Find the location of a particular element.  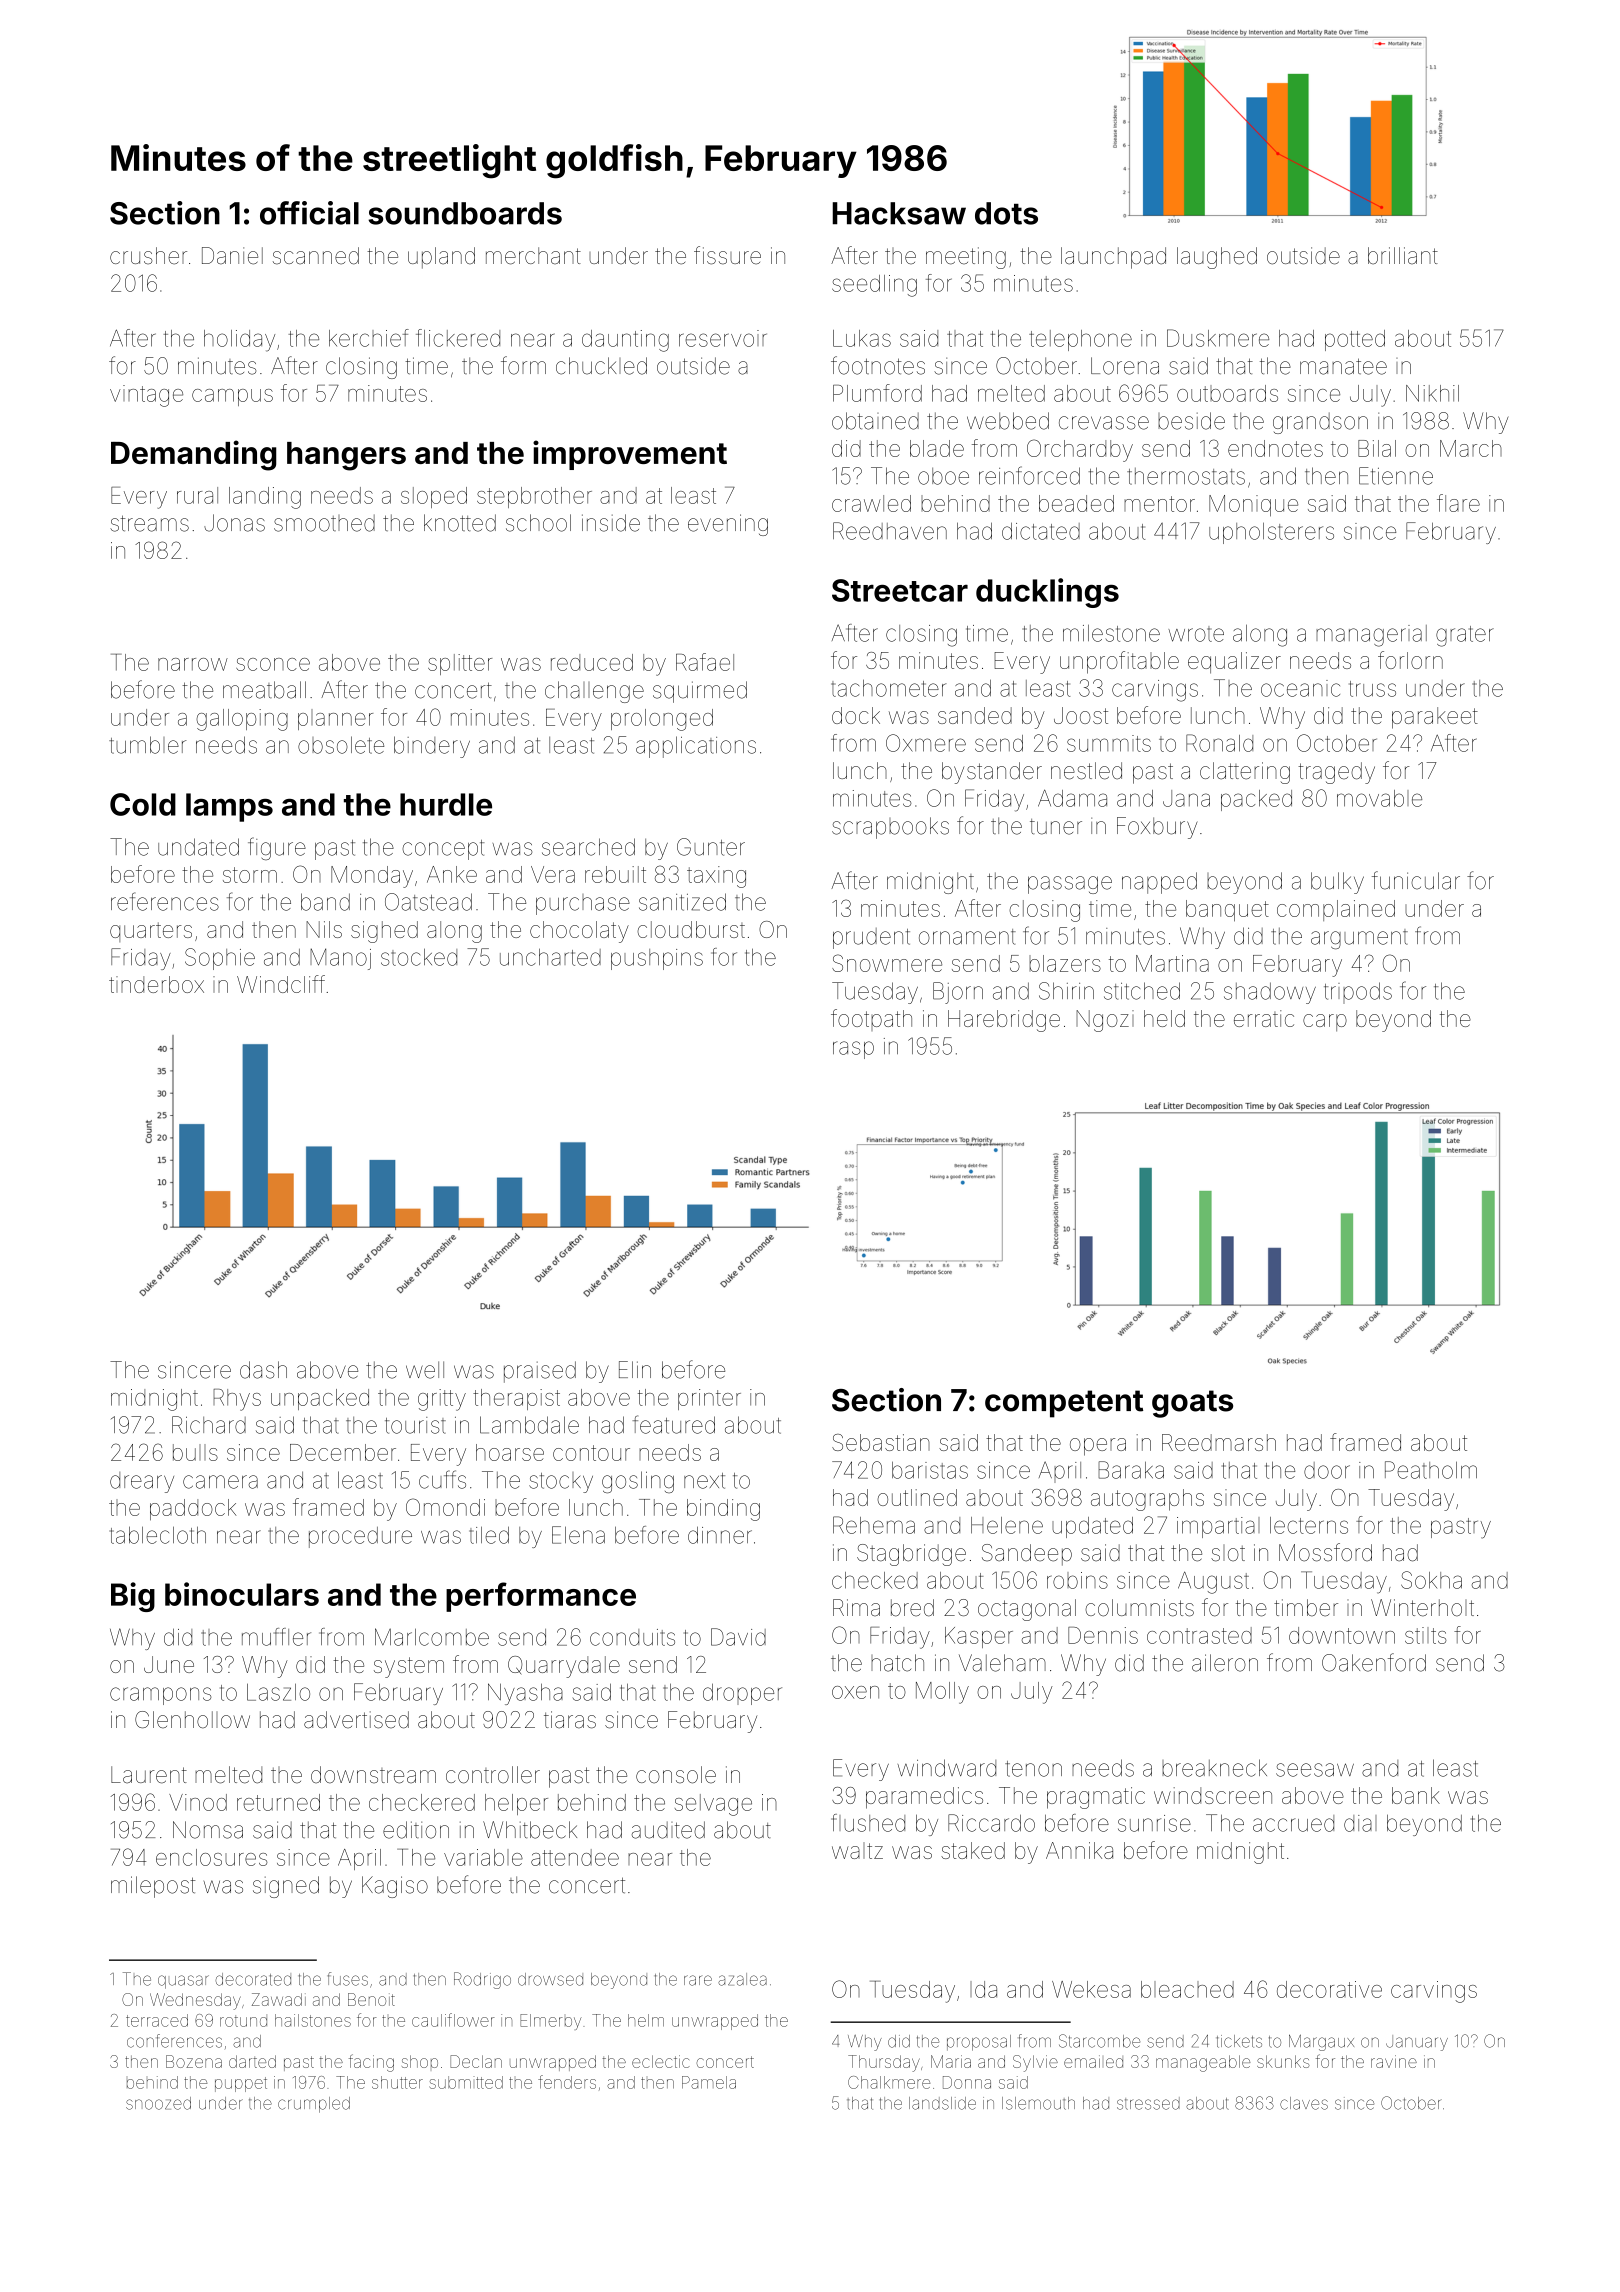

dash is located at coordinates (263, 1370).
